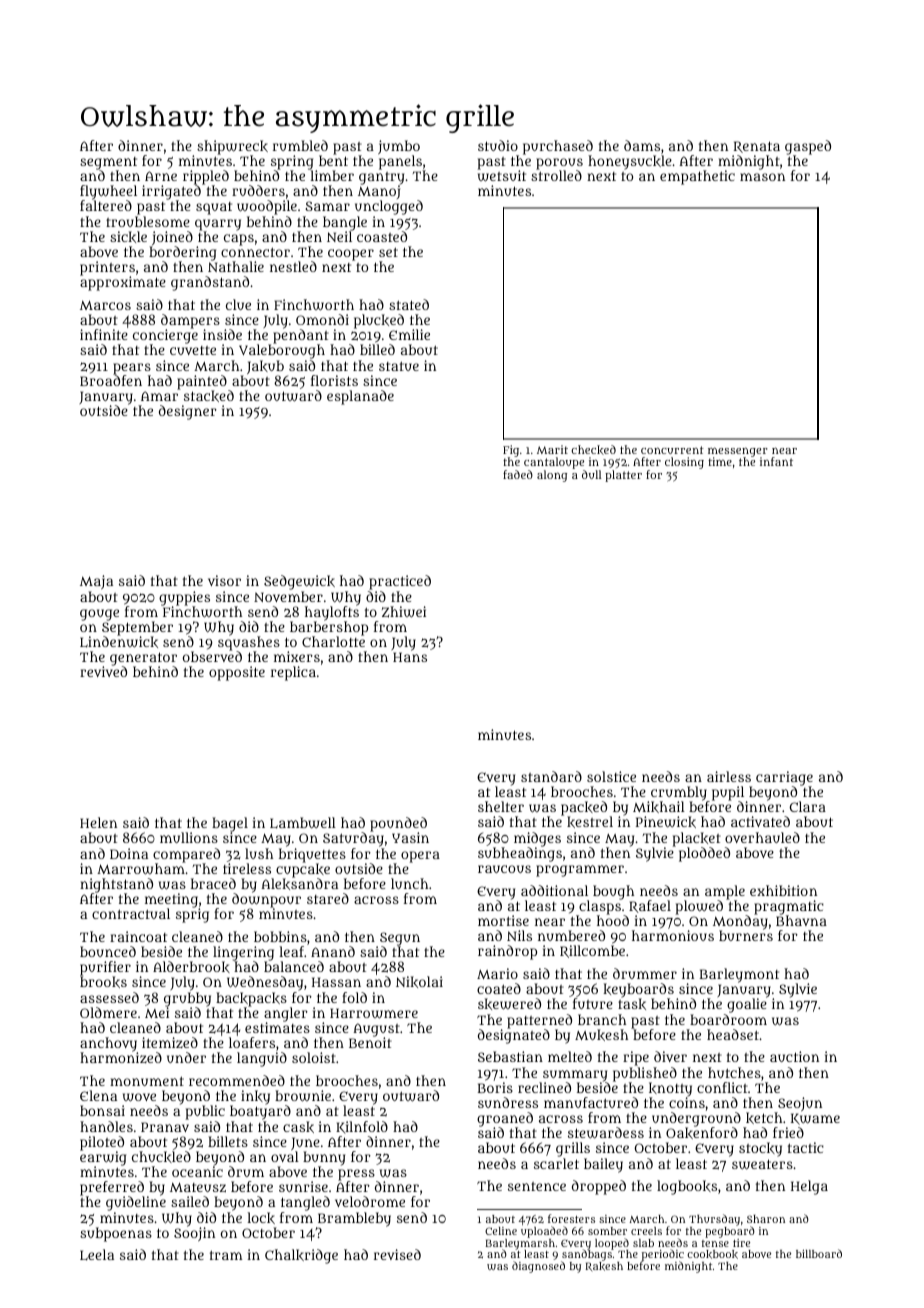 The image size is (924, 1308). I want to click on infant, so click(776, 461).
